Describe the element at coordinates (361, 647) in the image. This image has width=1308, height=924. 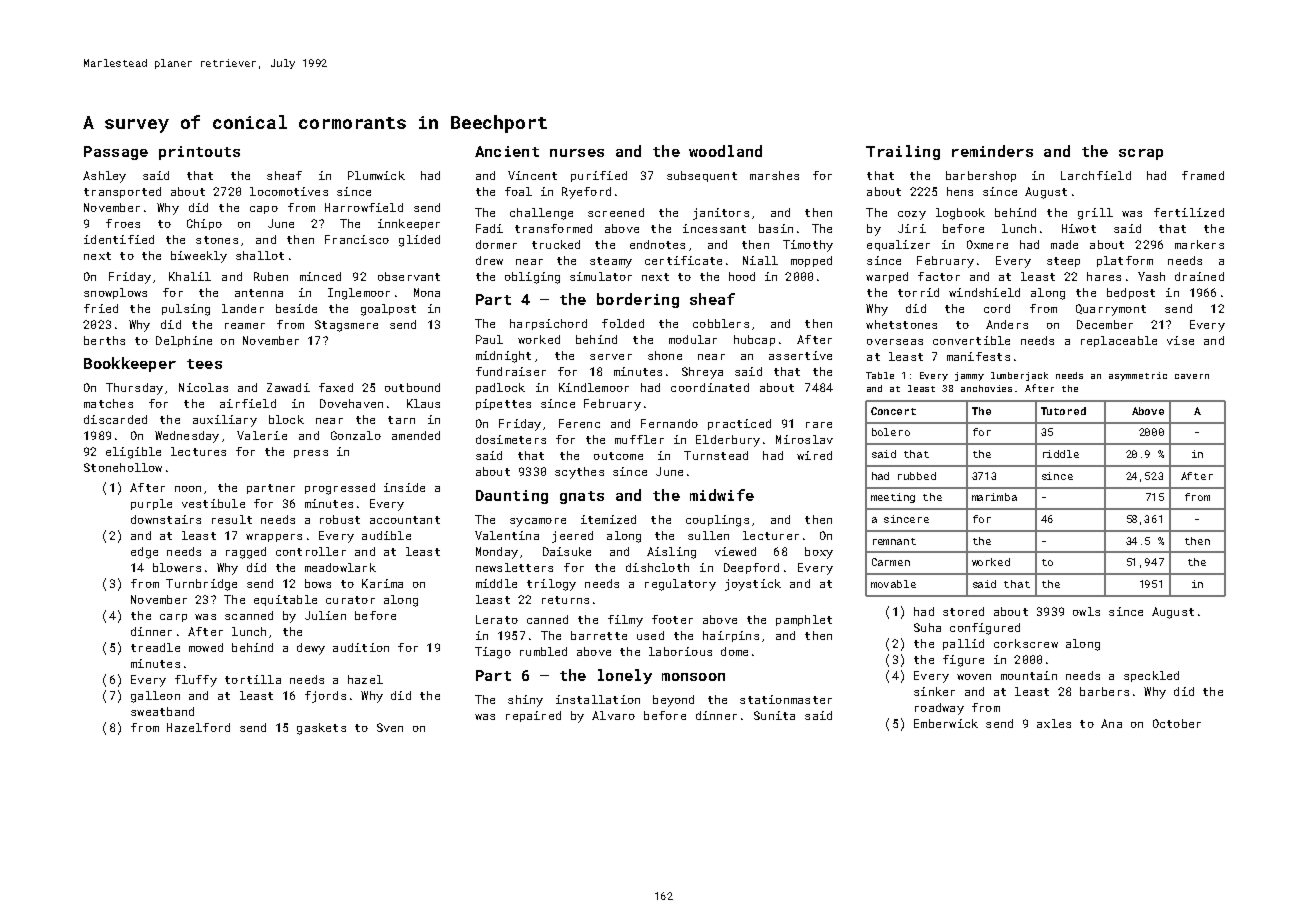
I see `audition` at that location.
